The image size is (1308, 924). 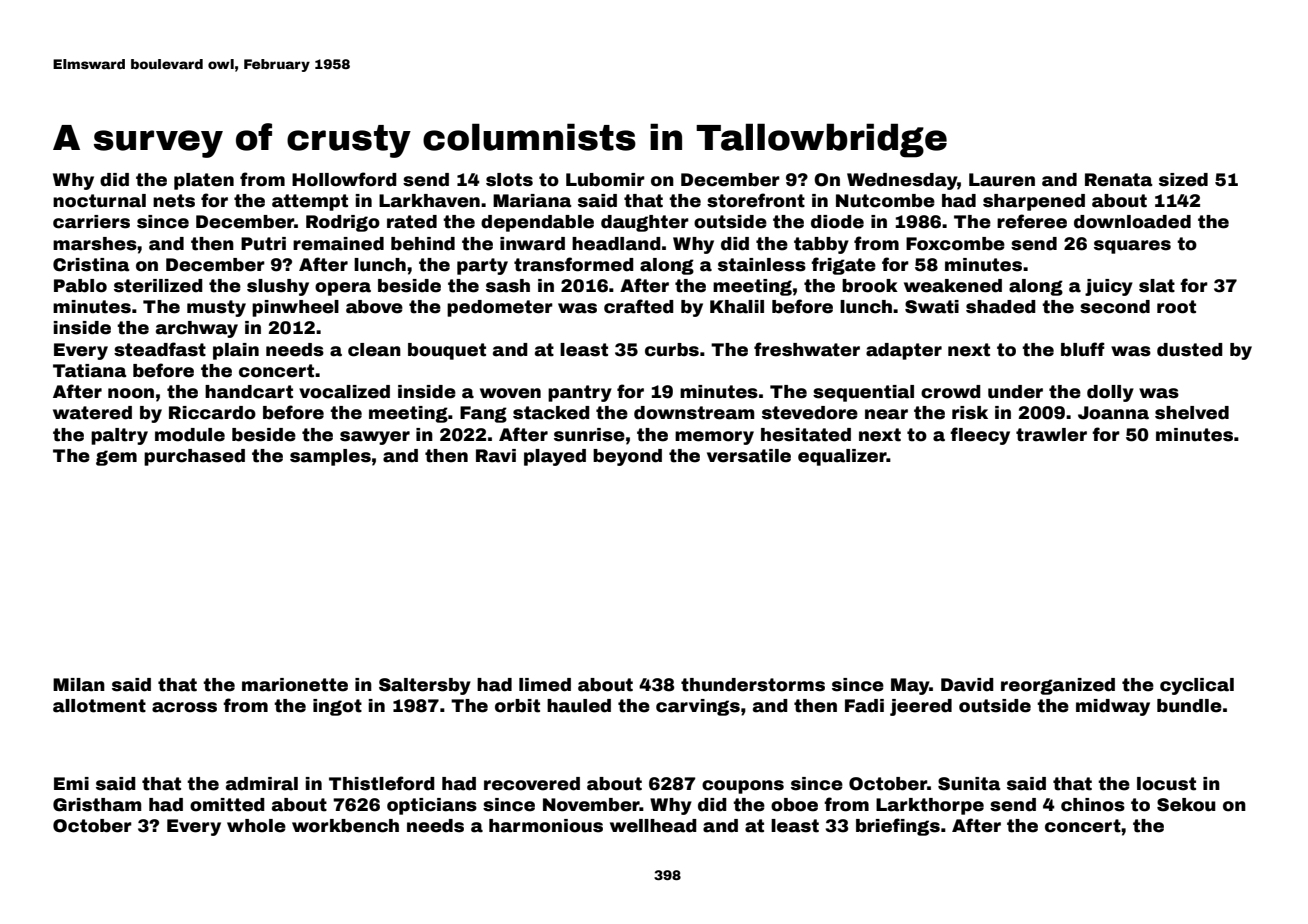 What do you see at coordinates (382, 783) in the screenshot?
I see `Thistleford` at bounding box center [382, 783].
